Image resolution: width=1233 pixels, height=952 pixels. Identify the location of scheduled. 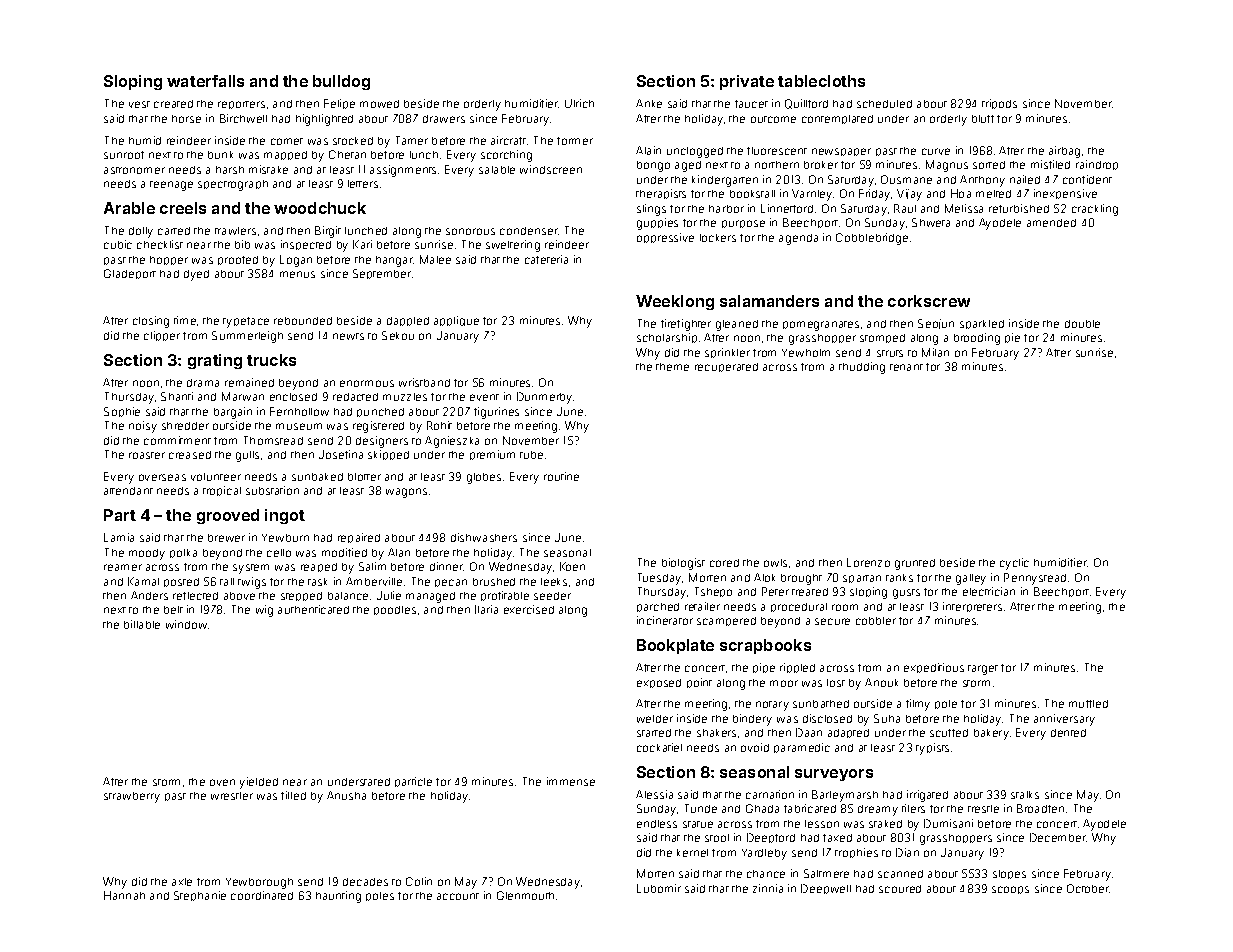
(884, 104).
